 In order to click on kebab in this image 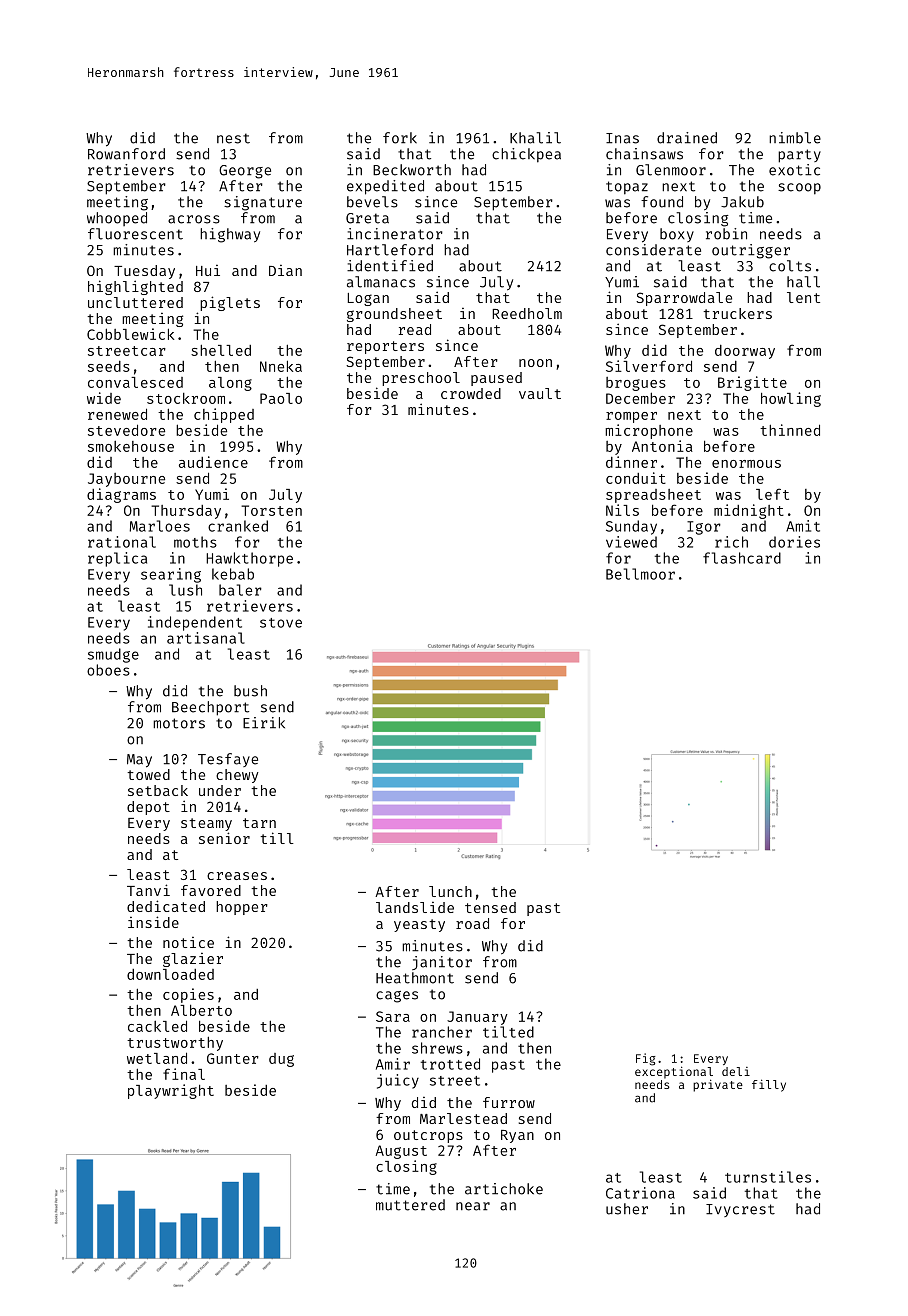, I will do `click(233, 574)`.
